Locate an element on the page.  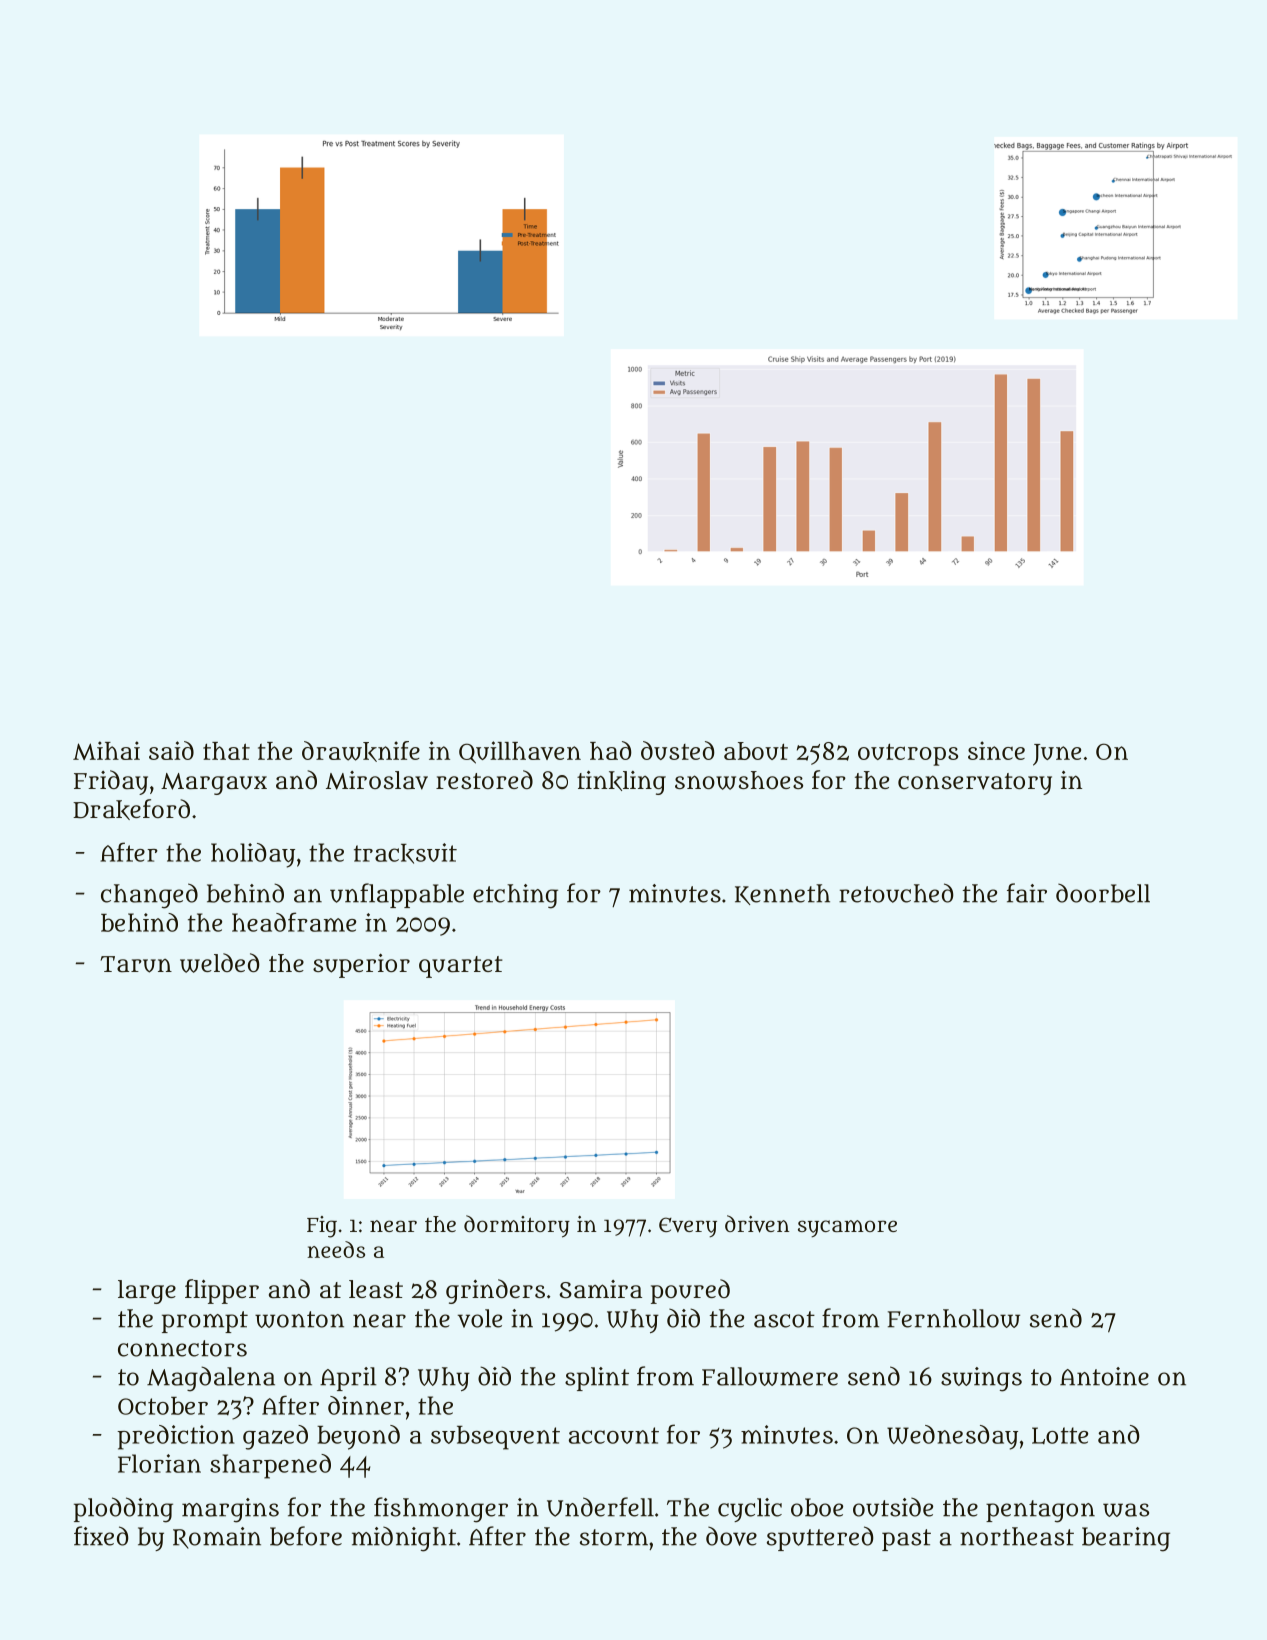
Kenneth is located at coordinates (782, 894).
